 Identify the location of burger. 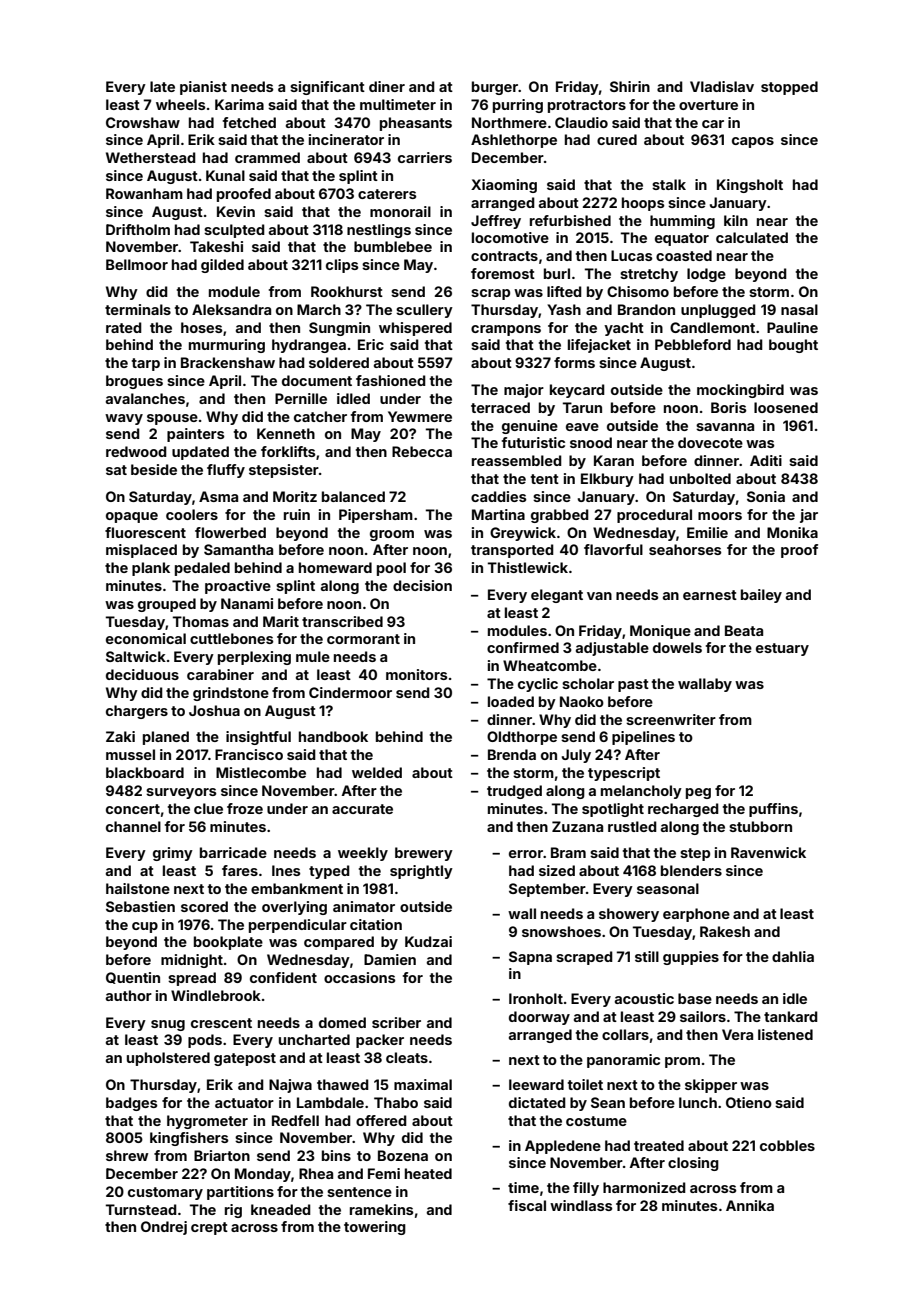
(495, 88).
